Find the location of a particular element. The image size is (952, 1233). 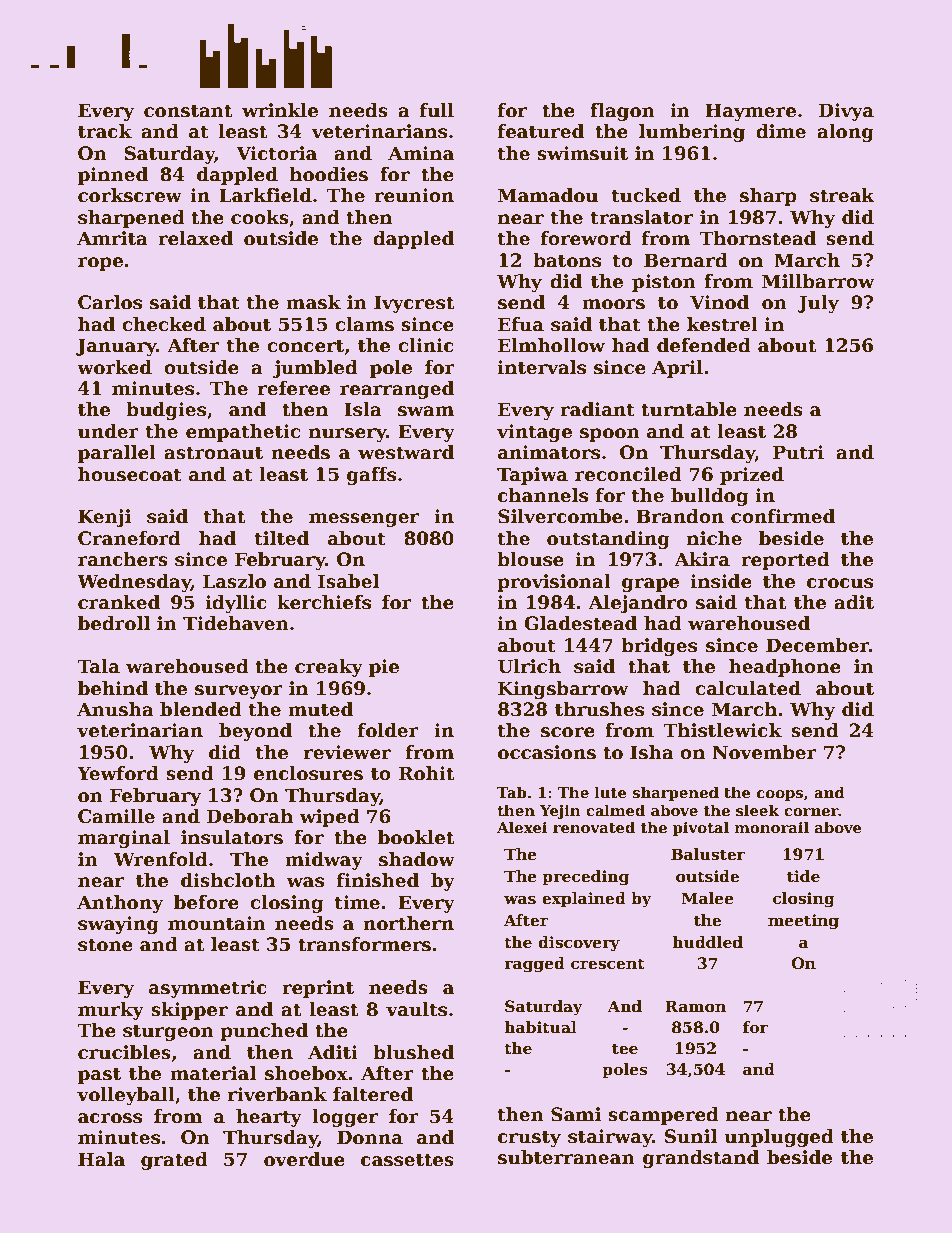

headphone is located at coordinates (785, 668).
